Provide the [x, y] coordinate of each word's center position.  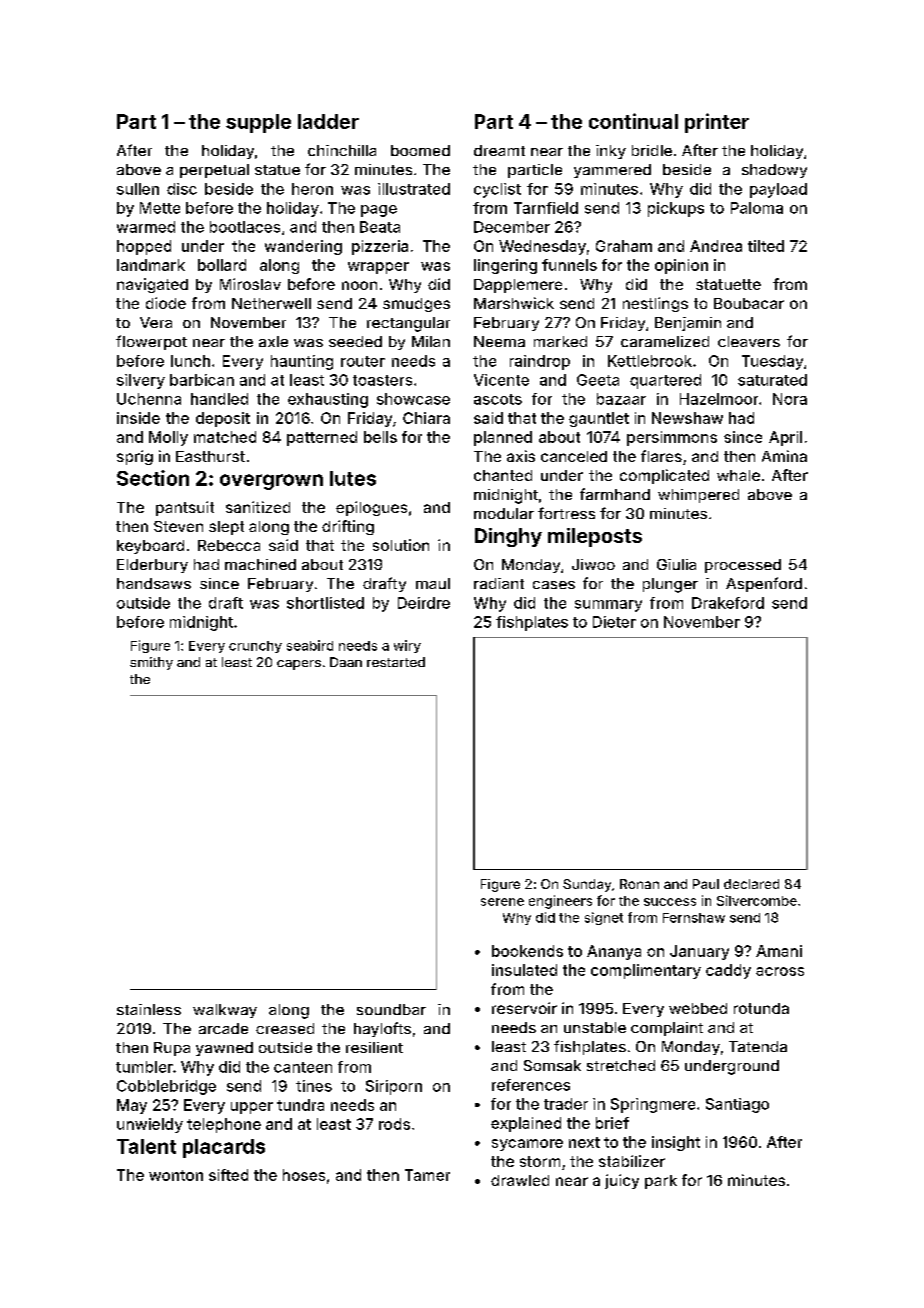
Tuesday [772, 362]
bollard [222, 265]
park [661, 1182]
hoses [304, 1175]
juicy [622, 1181]
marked [560, 341]
